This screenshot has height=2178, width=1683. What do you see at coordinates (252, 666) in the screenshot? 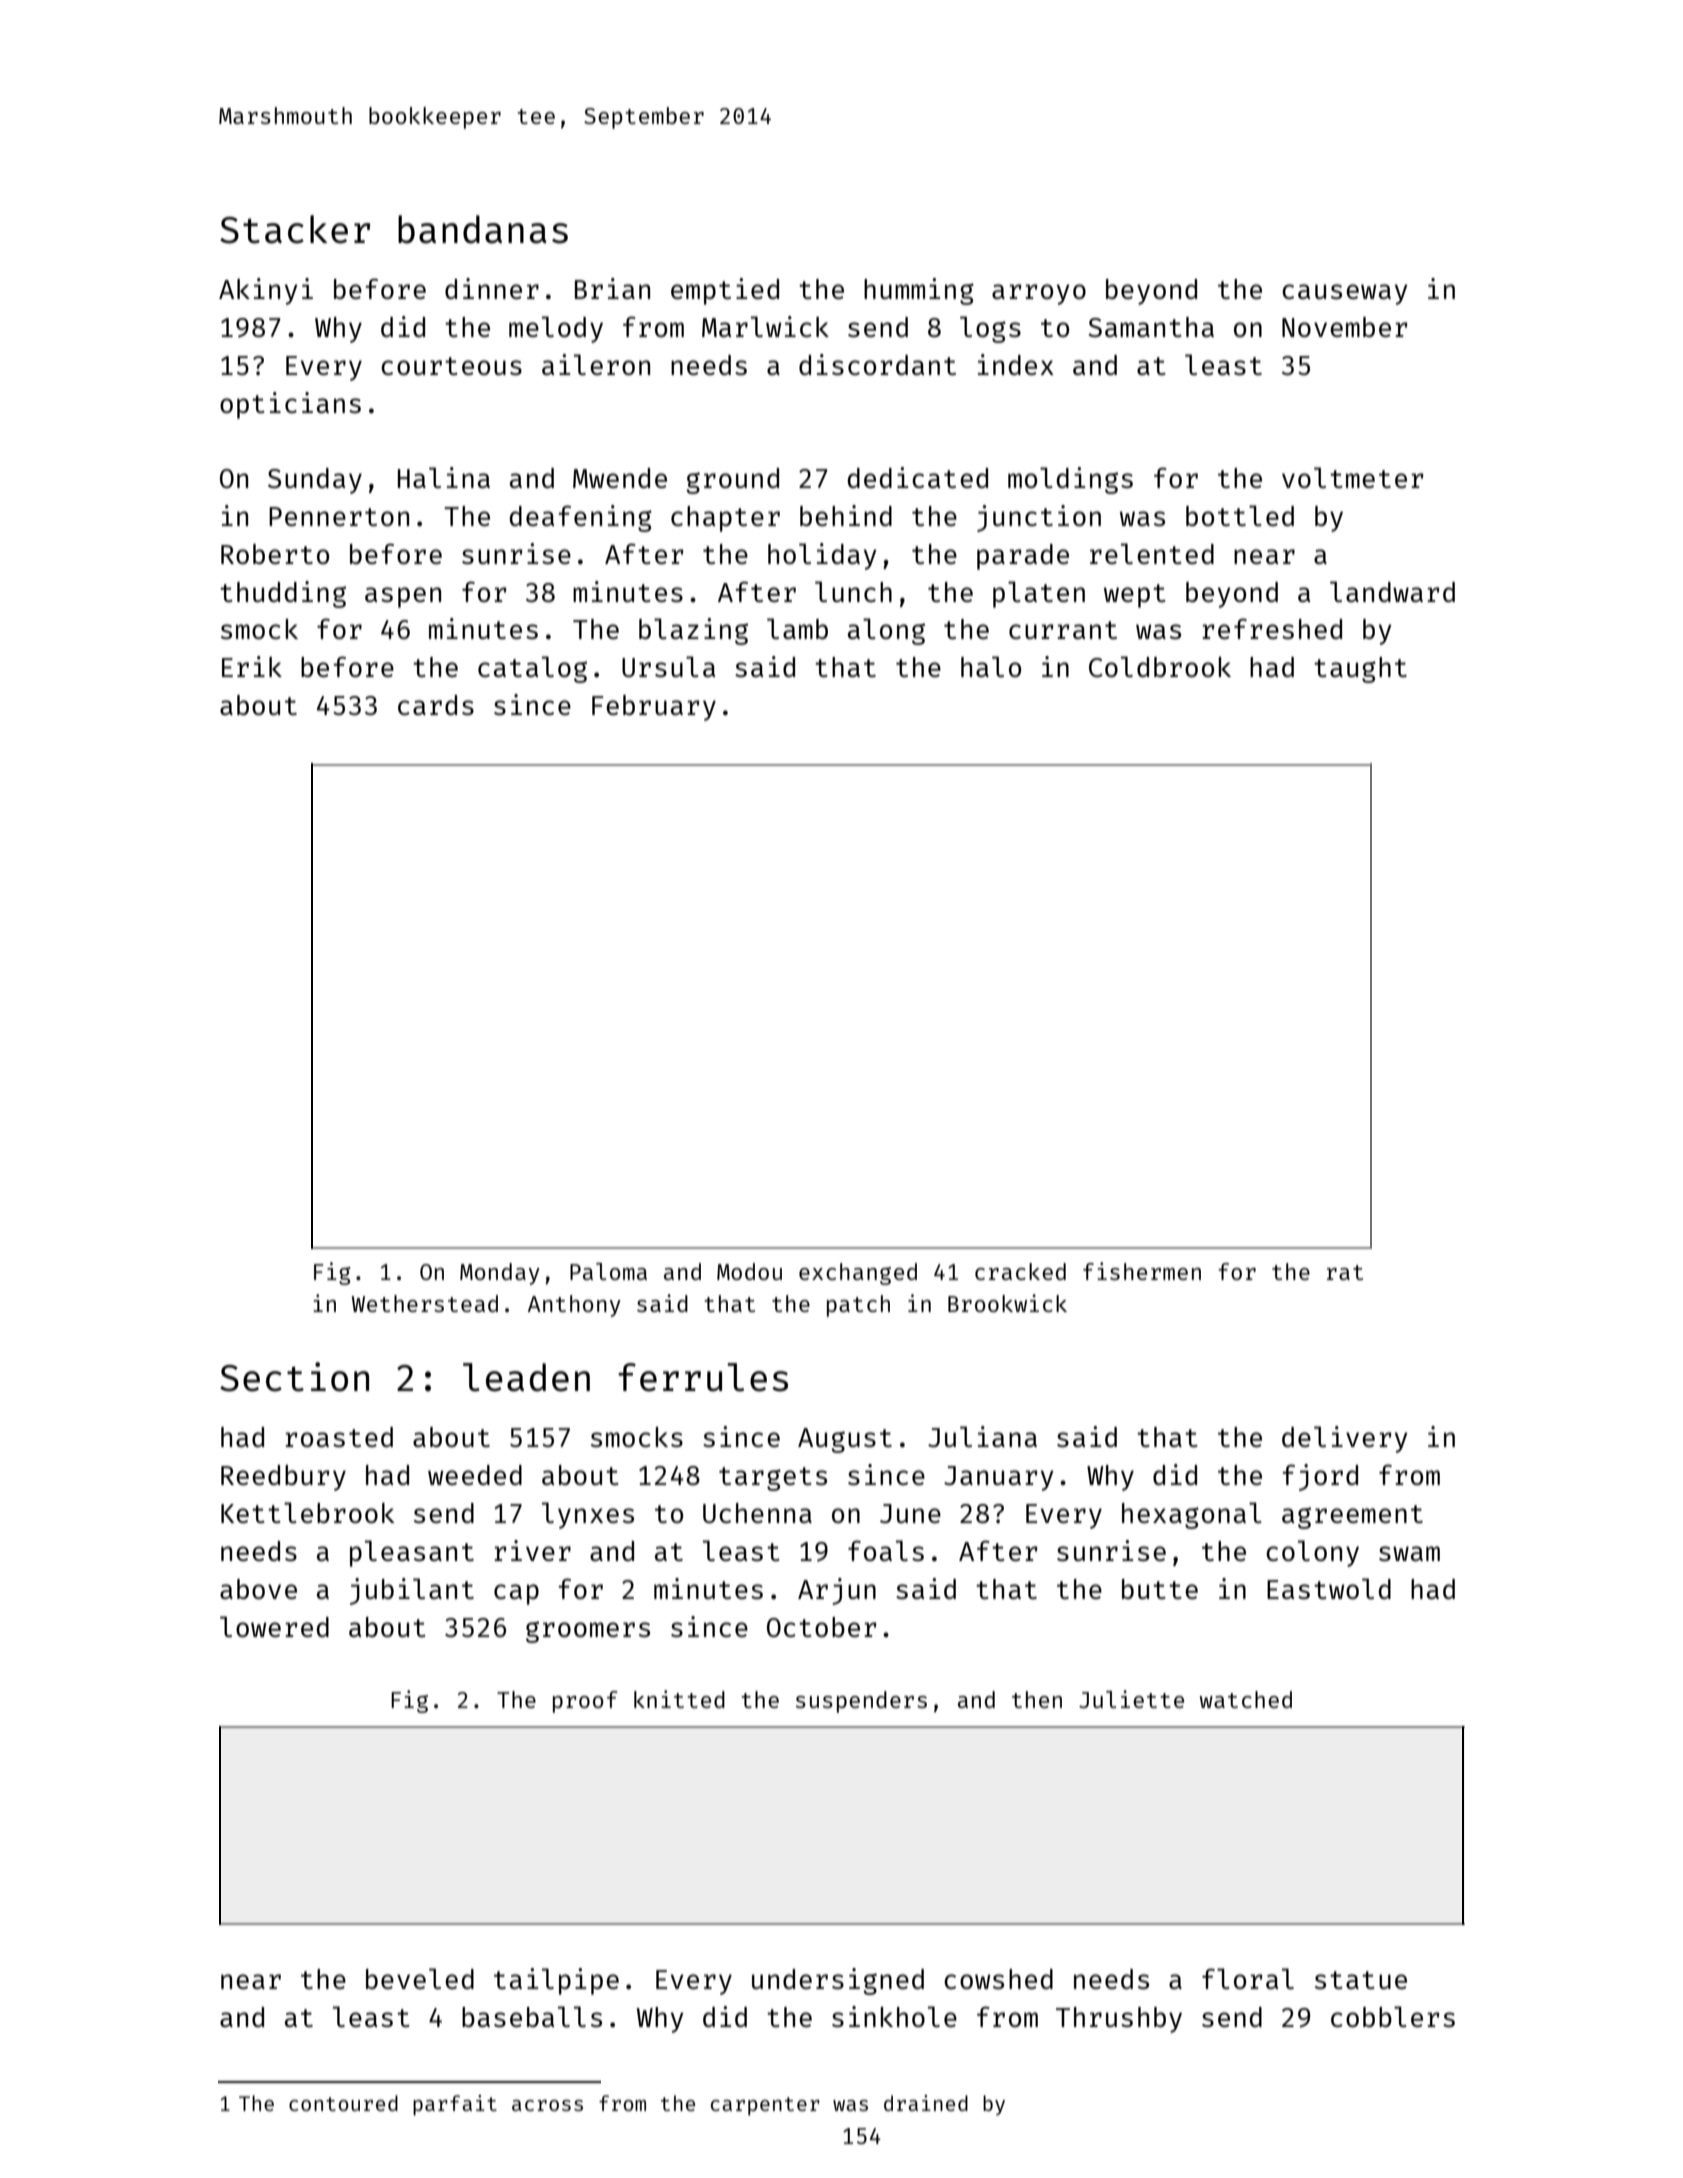
I see `Erik` at bounding box center [252, 666].
